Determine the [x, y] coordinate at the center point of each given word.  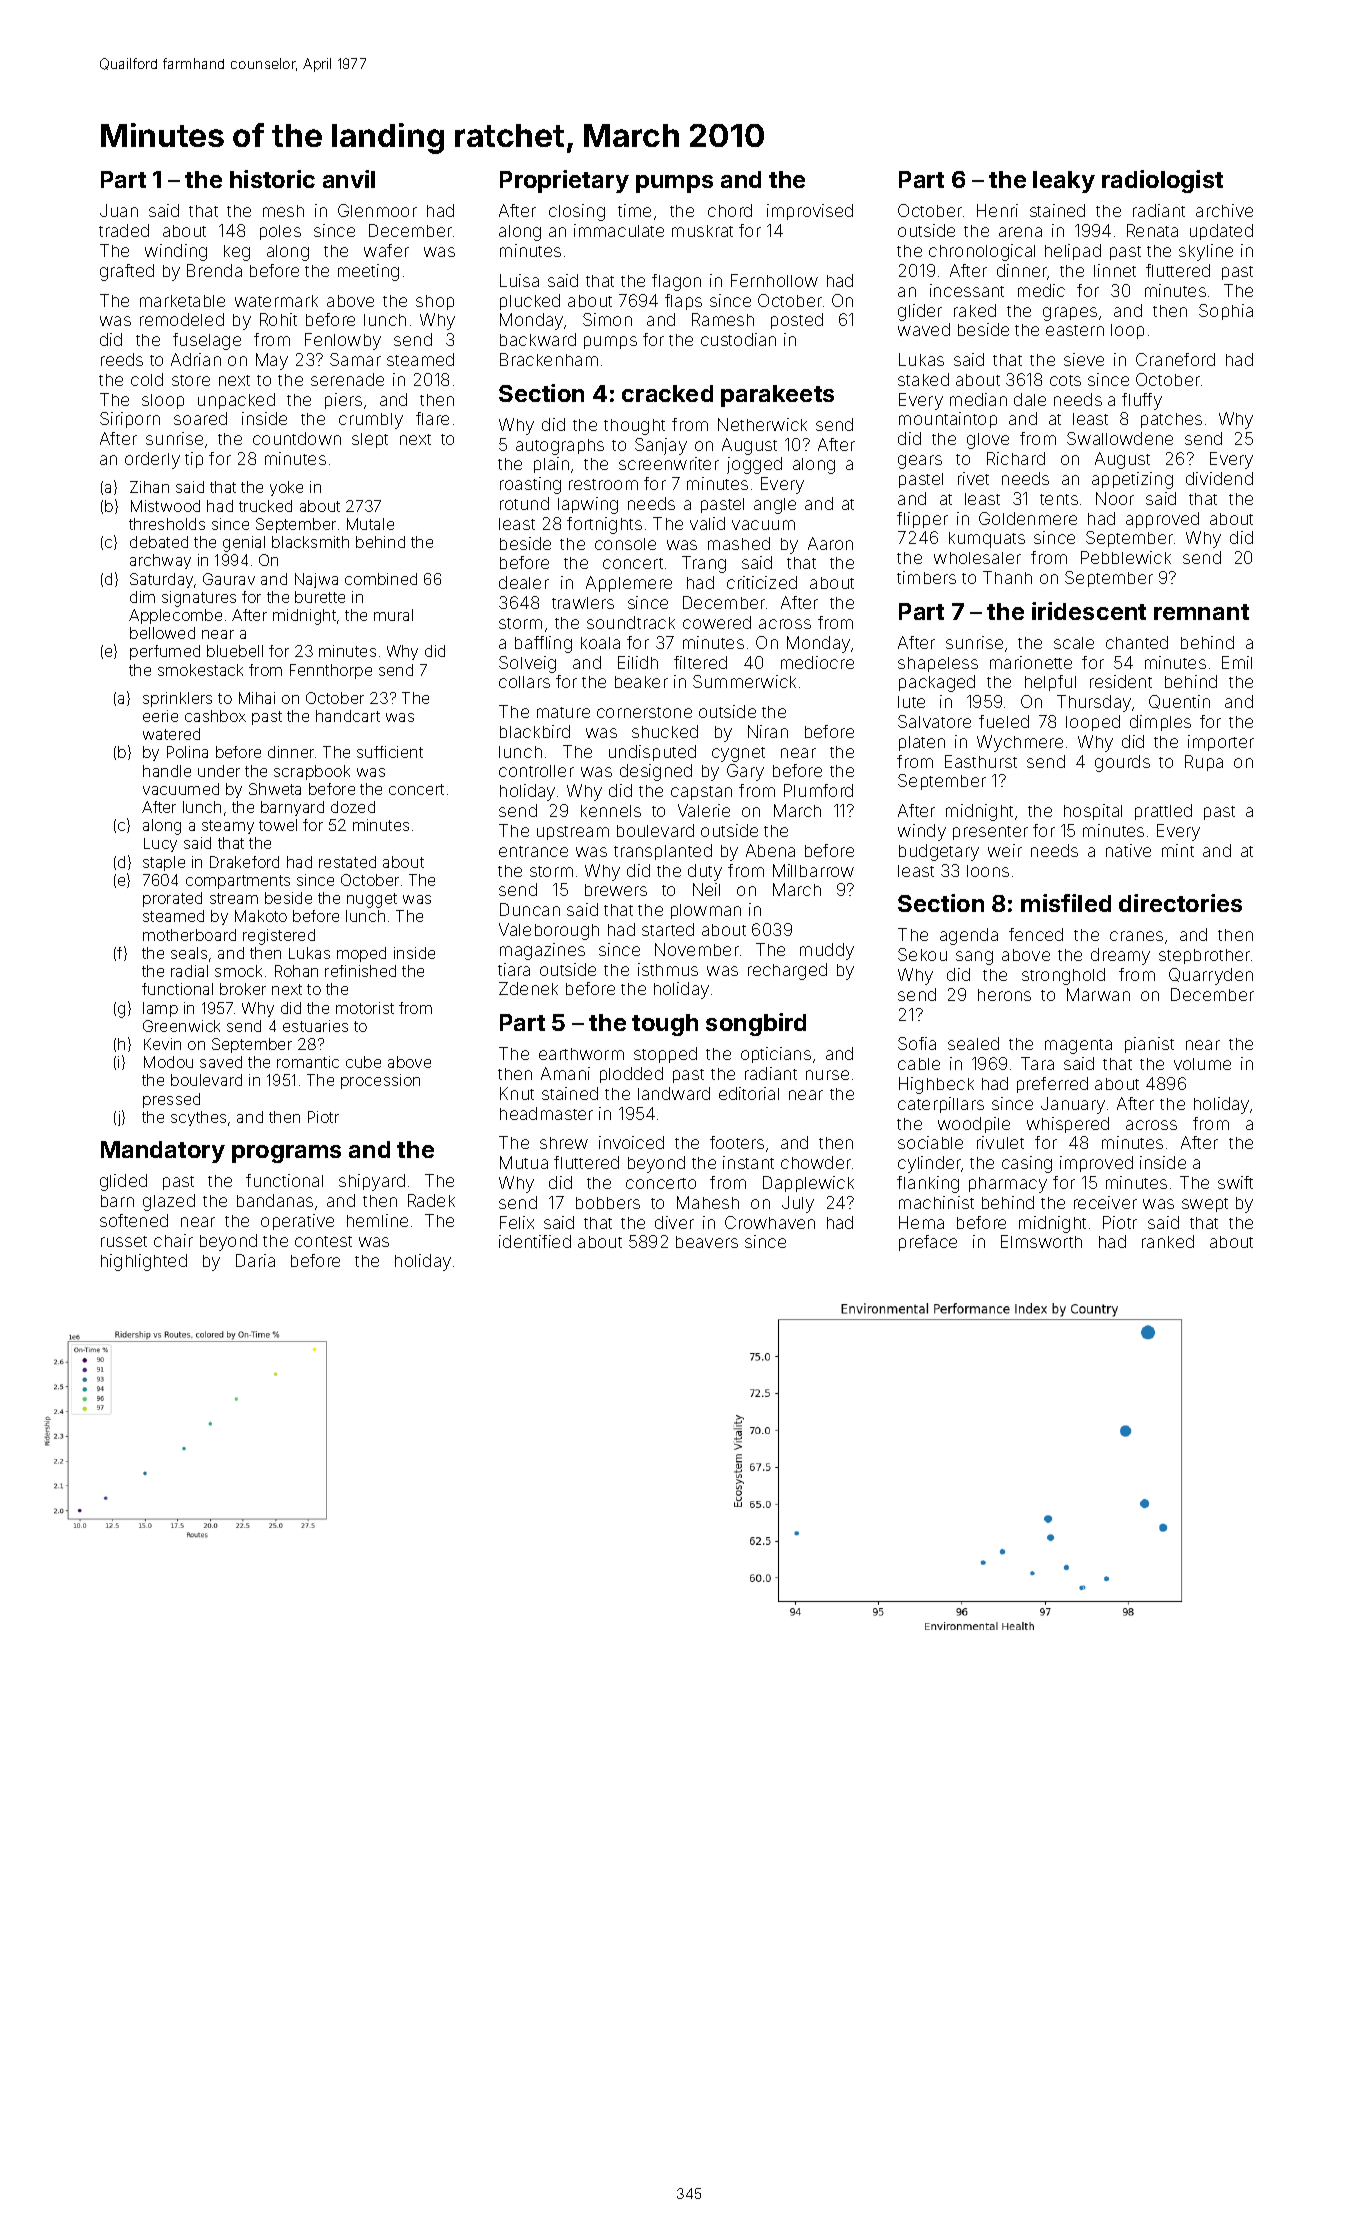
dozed [353, 807]
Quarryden [1211, 976]
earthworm [581, 1054]
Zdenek [528, 988]
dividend [1219, 478]
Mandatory [163, 1152]
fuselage [207, 341]
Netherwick [762, 424]
